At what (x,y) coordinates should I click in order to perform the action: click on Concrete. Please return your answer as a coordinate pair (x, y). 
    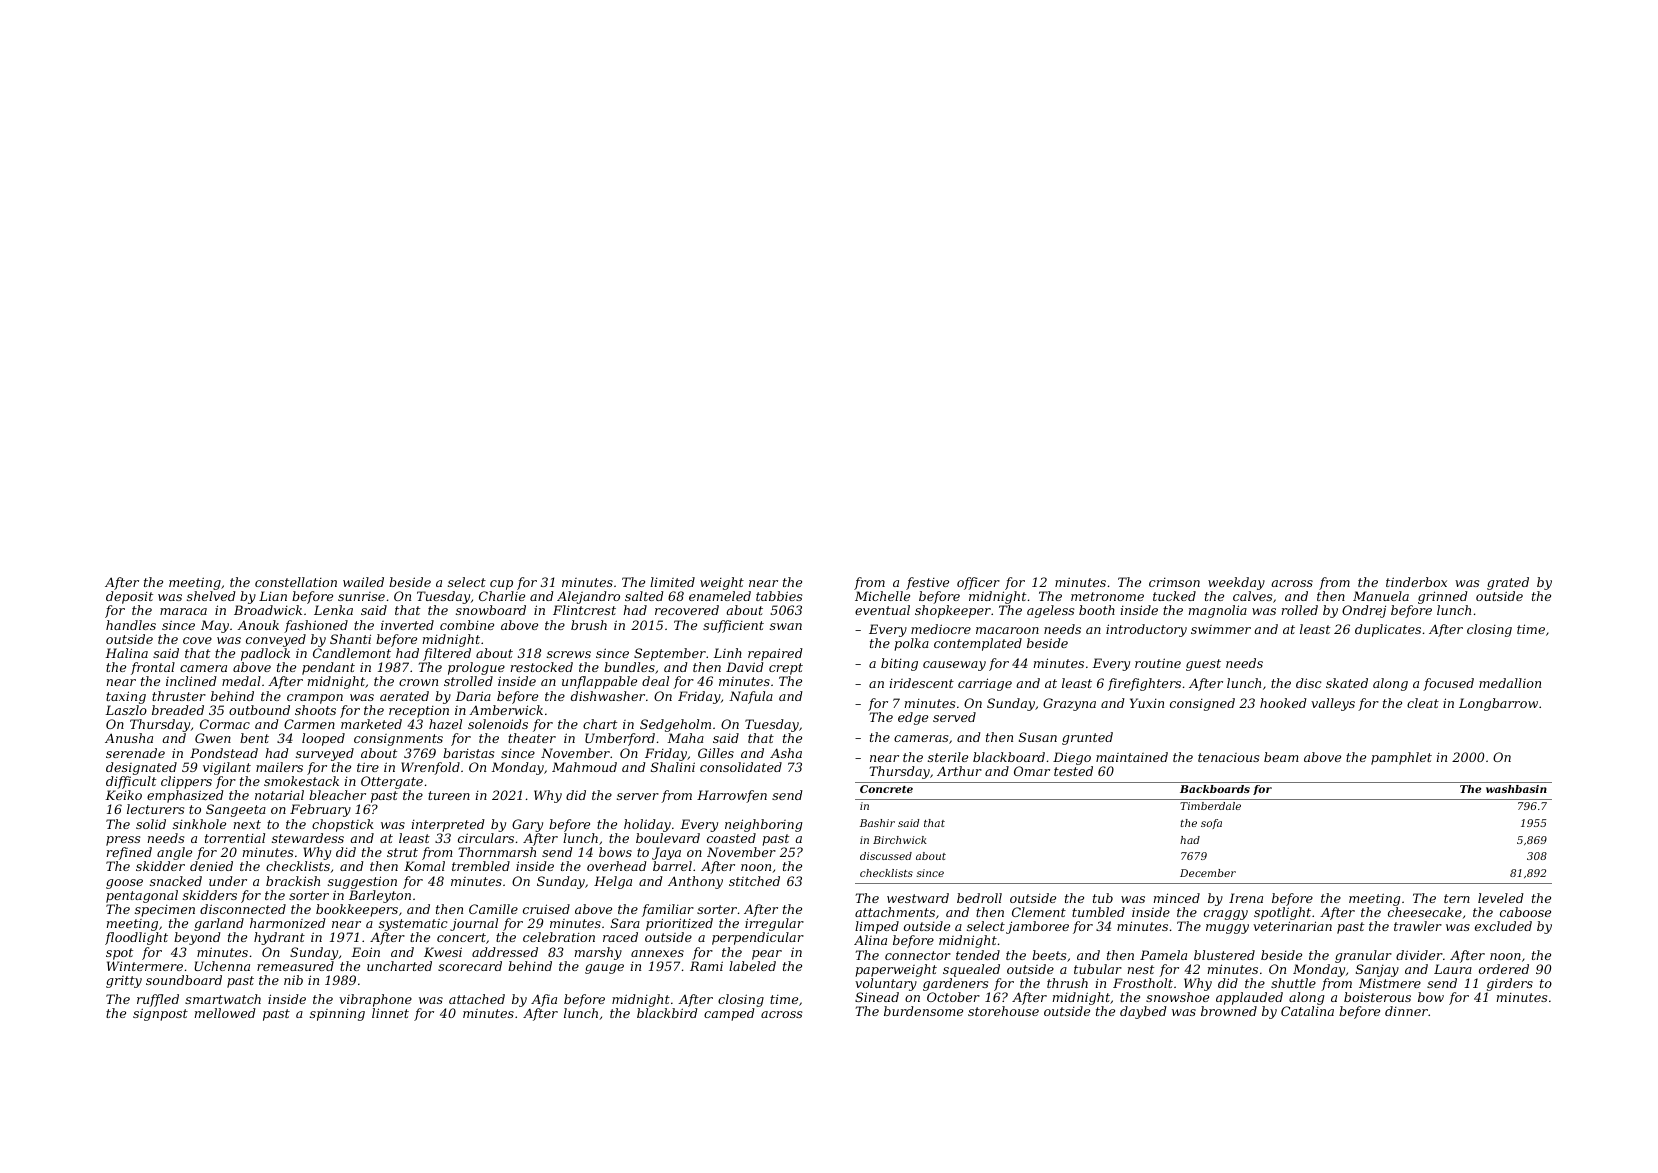
    Looking at the image, I should click on (886, 789).
